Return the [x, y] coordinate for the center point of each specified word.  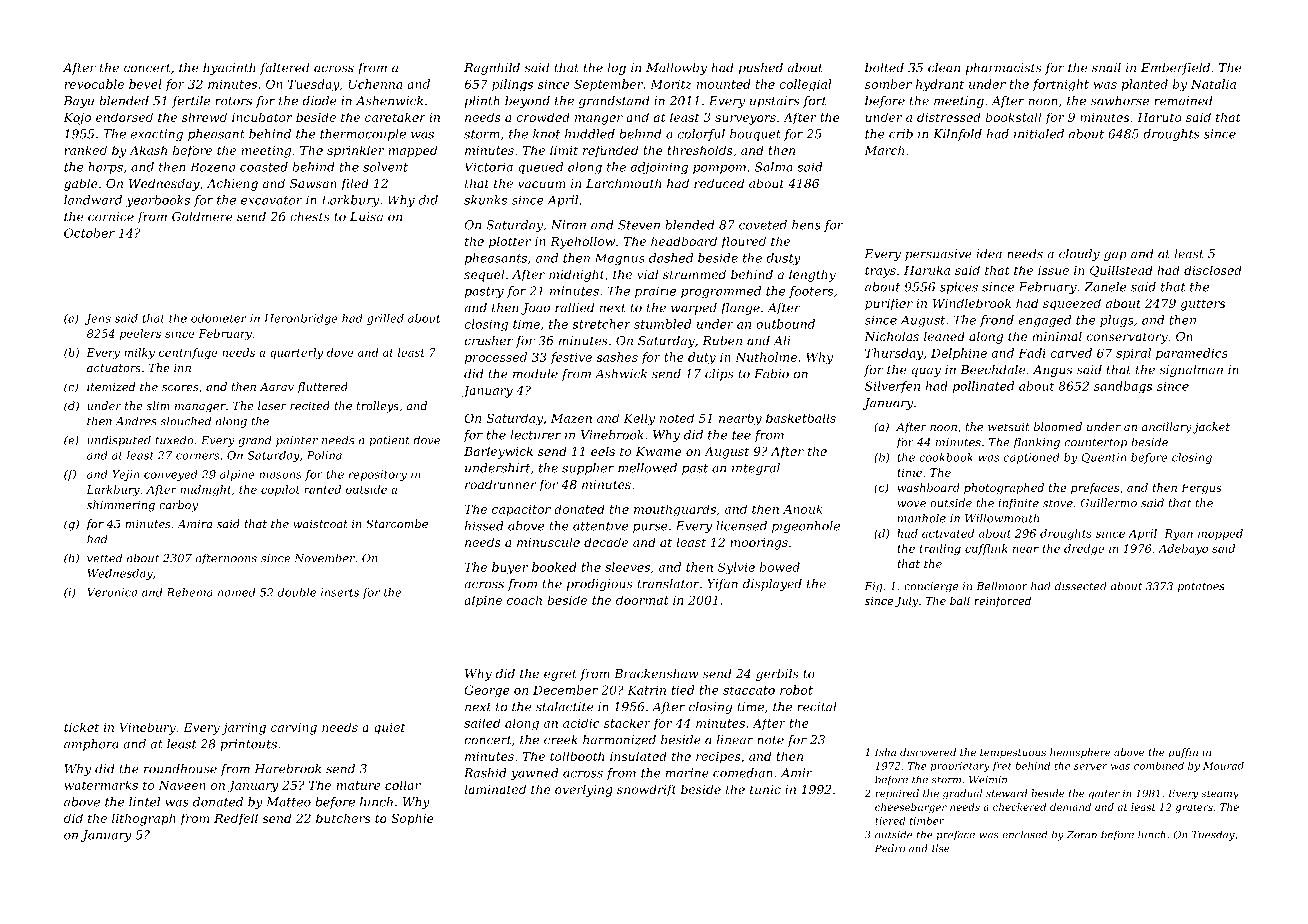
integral [756, 469]
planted [1144, 85]
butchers [343, 818]
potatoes [1201, 588]
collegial [805, 85]
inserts [340, 592]
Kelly [639, 419]
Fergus [1201, 489]
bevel [145, 84]
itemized [111, 386]
